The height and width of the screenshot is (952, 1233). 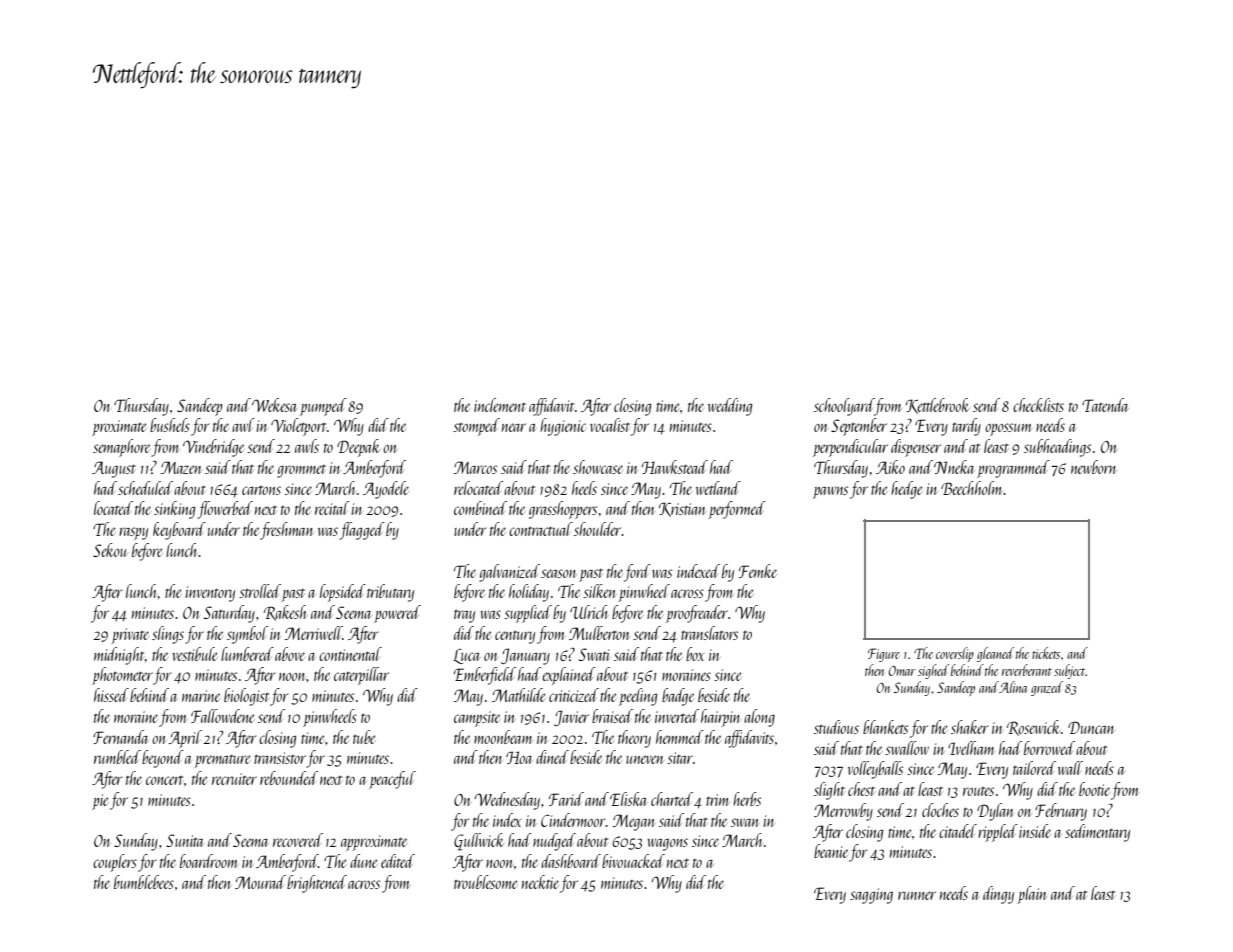 What do you see at coordinates (260, 882) in the screenshot?
I see `Mourad` at bounding box center [260, 882].
